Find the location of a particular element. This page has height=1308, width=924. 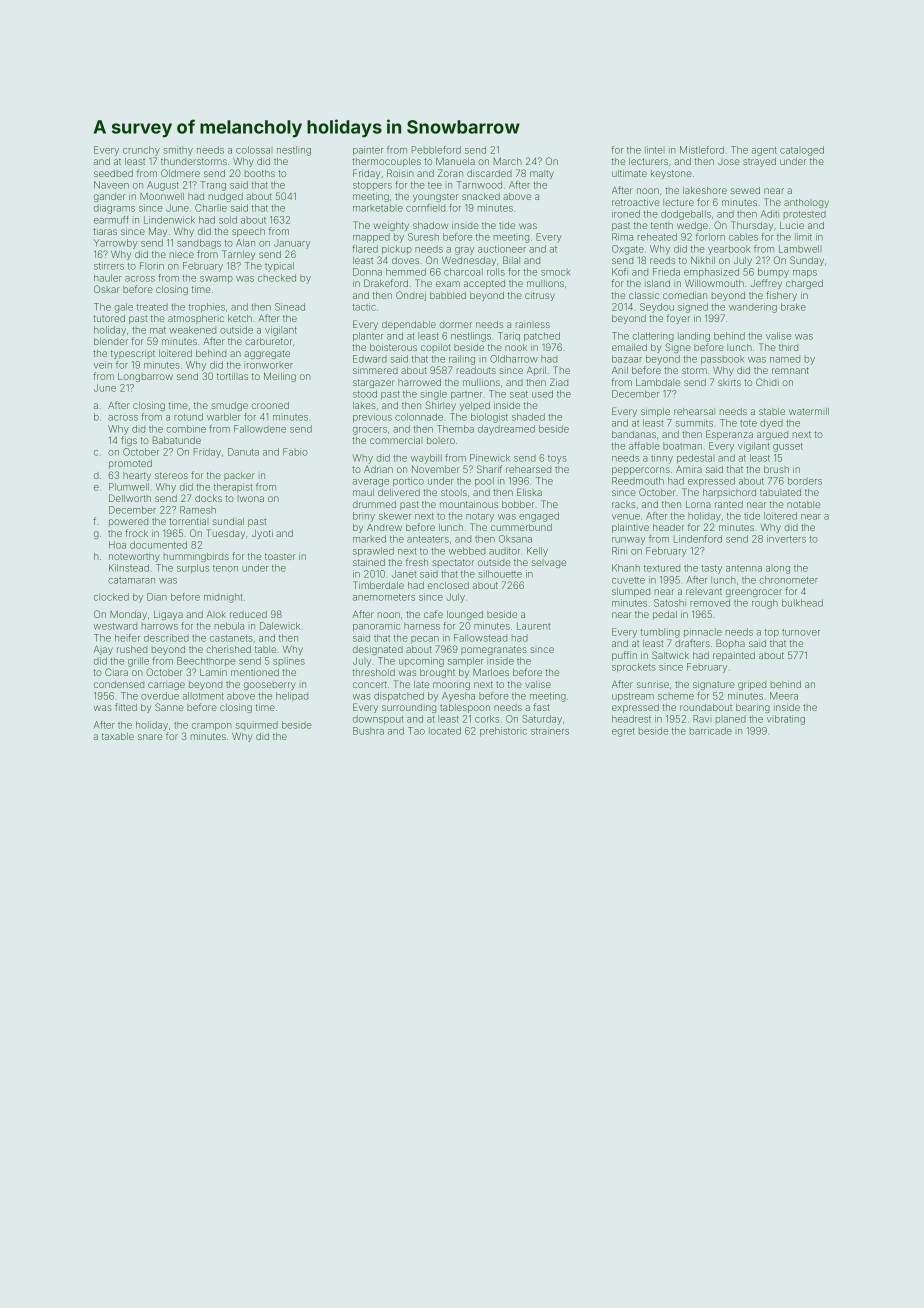

barricade is located at coordinates (711, 731).
